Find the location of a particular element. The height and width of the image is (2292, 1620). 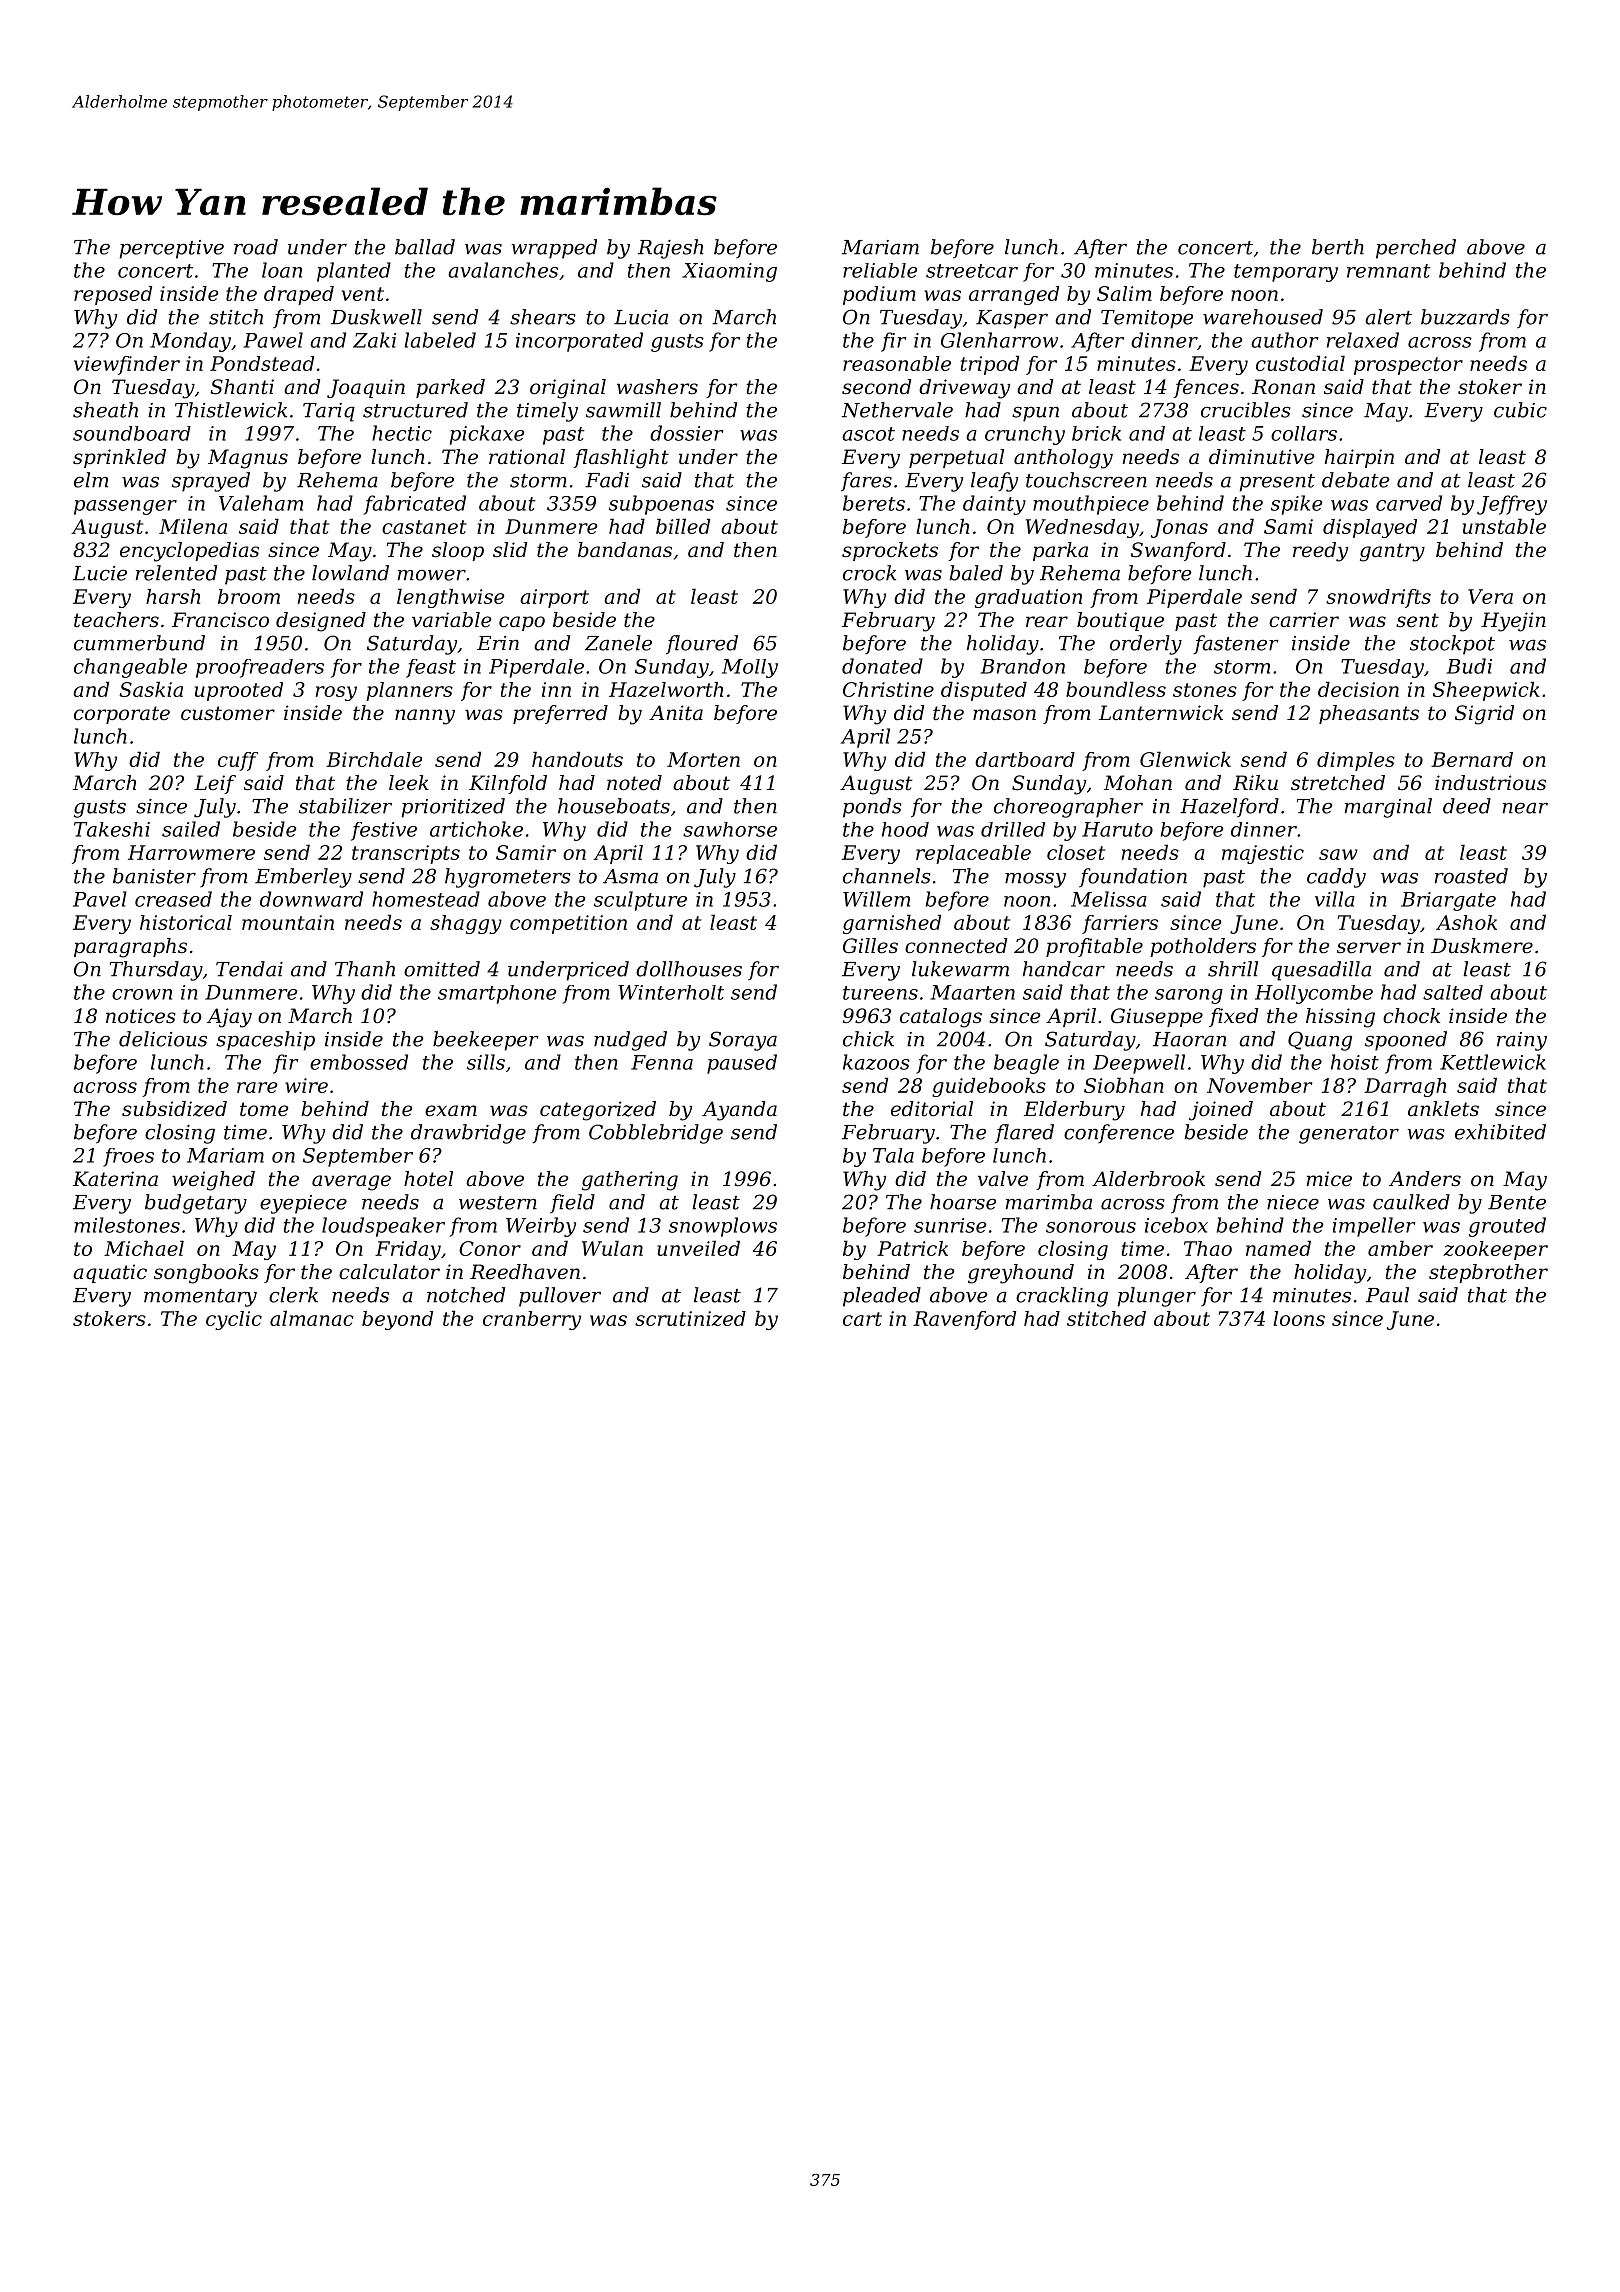

Tendai is located at coordinates (249, 969).
